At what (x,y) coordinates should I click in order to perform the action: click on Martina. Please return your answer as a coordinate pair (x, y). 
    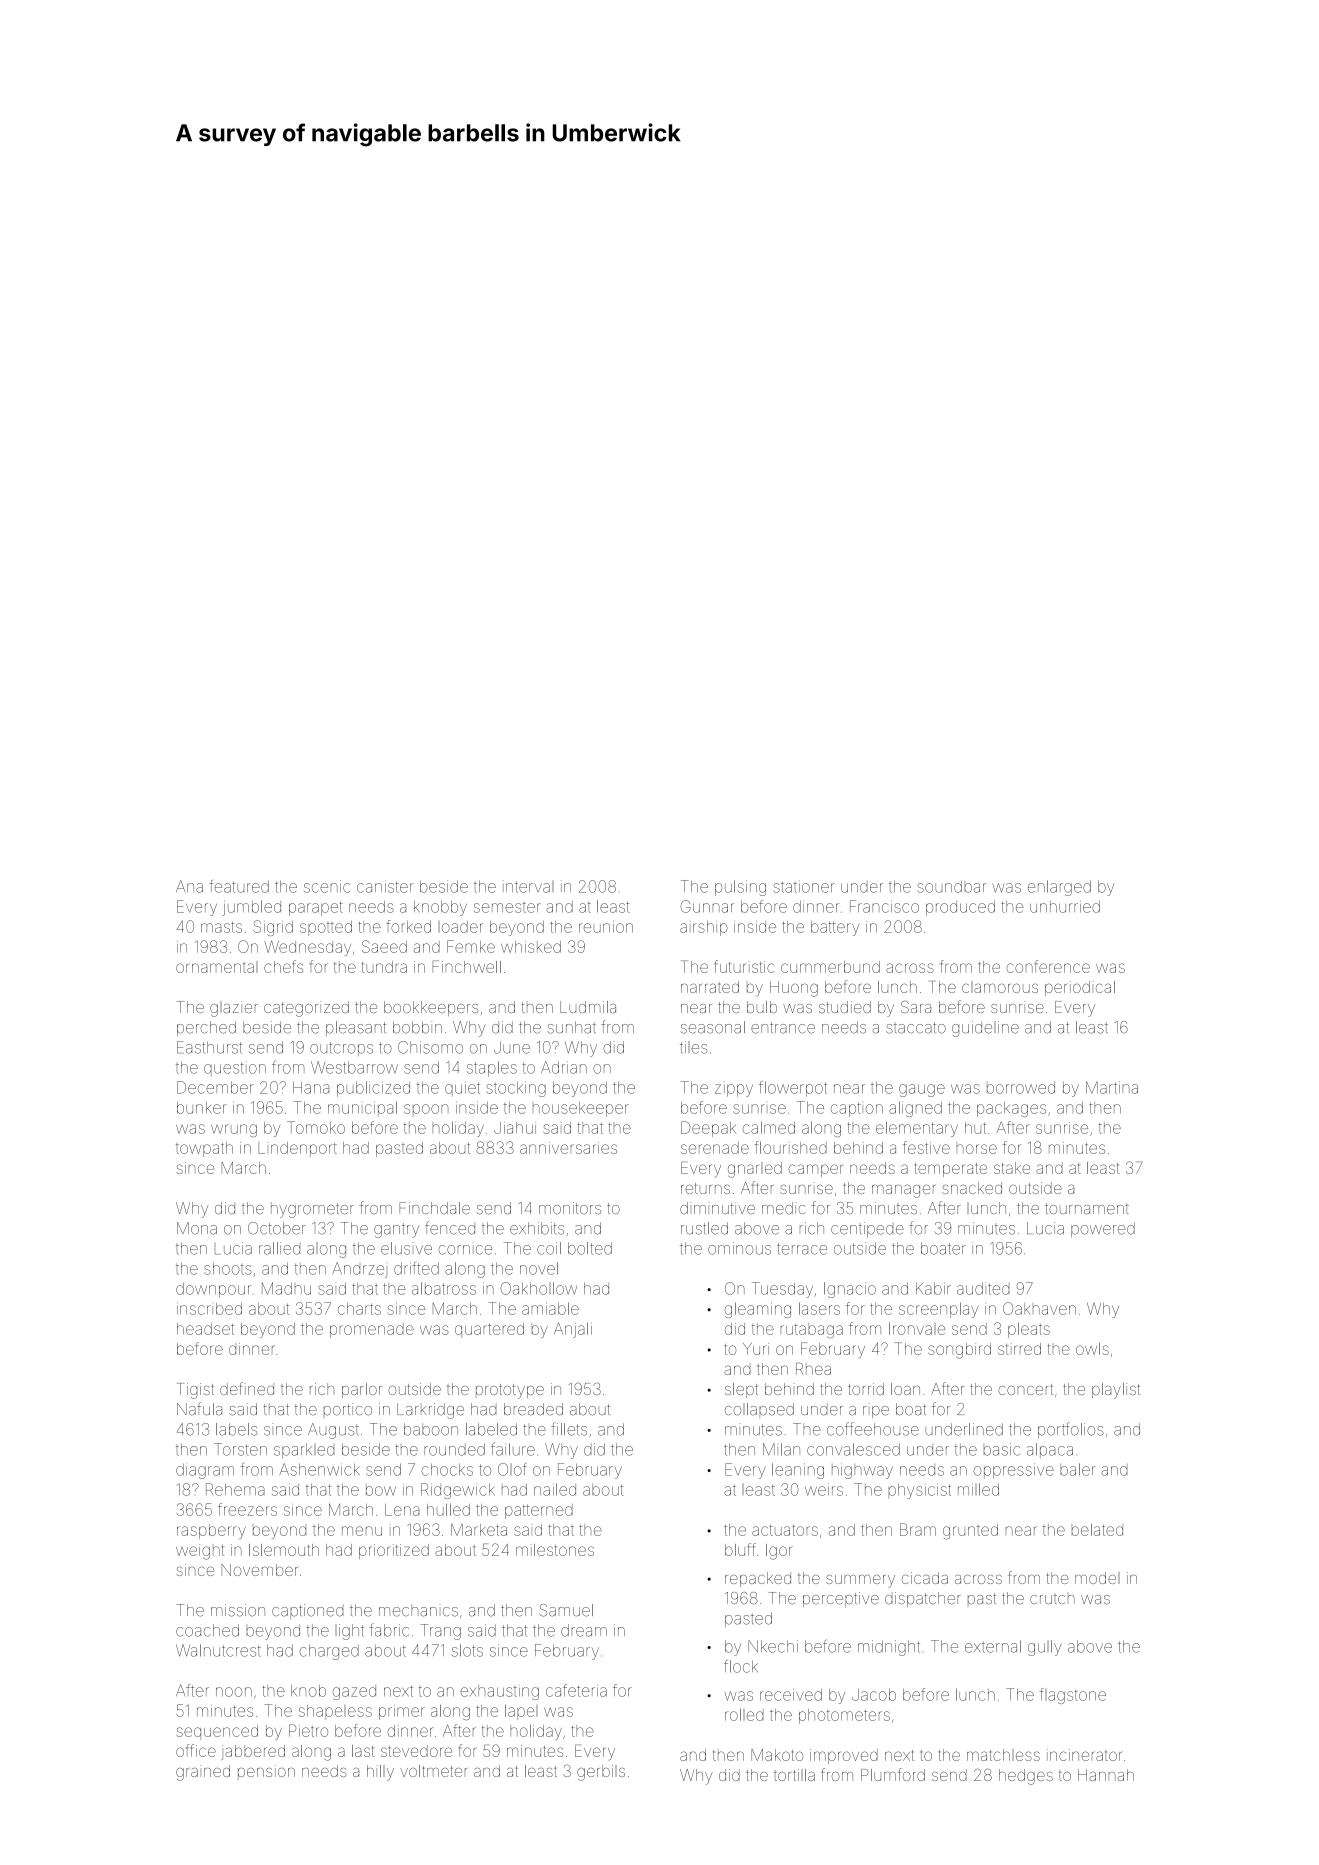
    Looking at the image, I should click on (1112, 1087).
